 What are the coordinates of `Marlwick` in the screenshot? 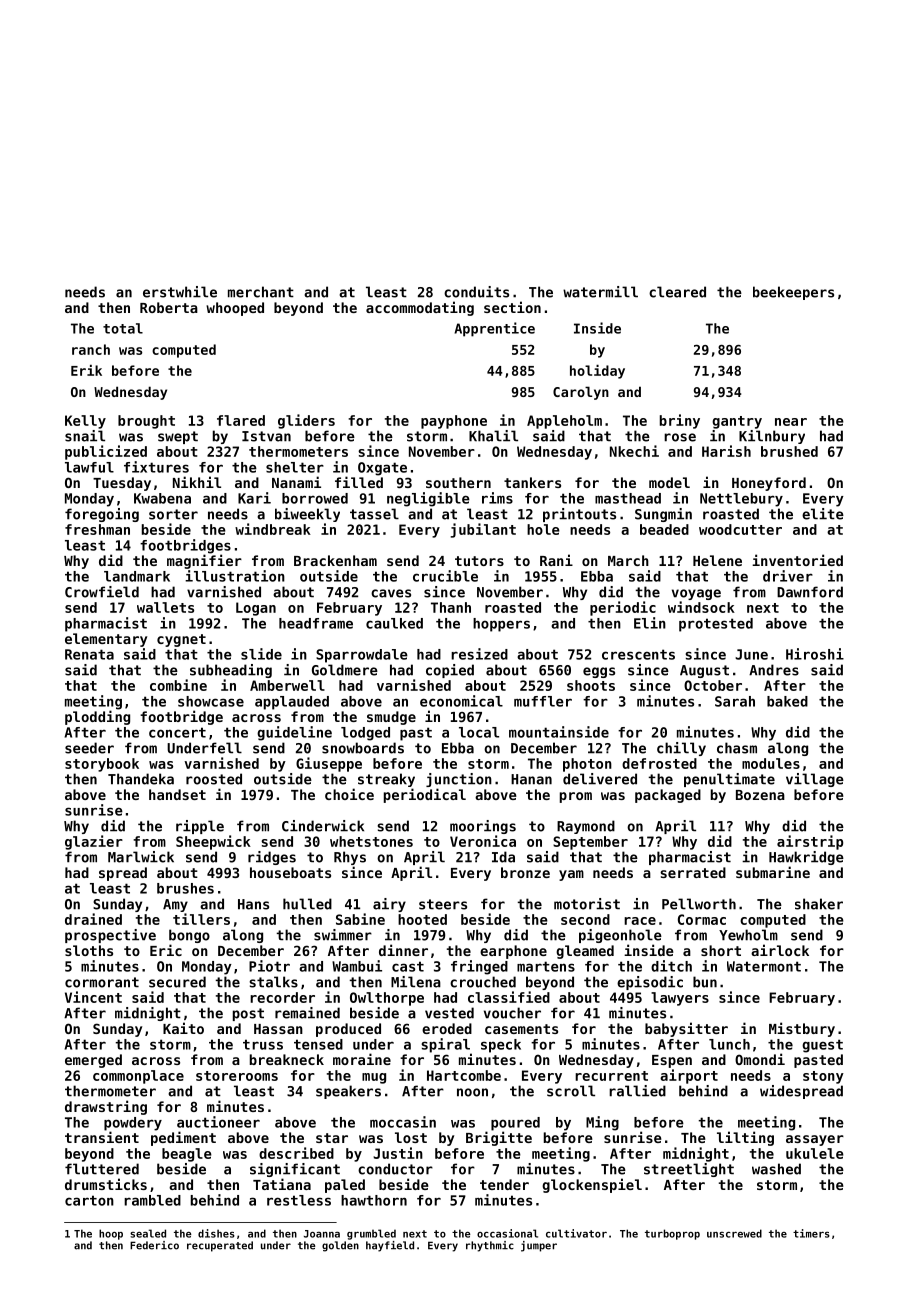 It's located at (141, 857).
